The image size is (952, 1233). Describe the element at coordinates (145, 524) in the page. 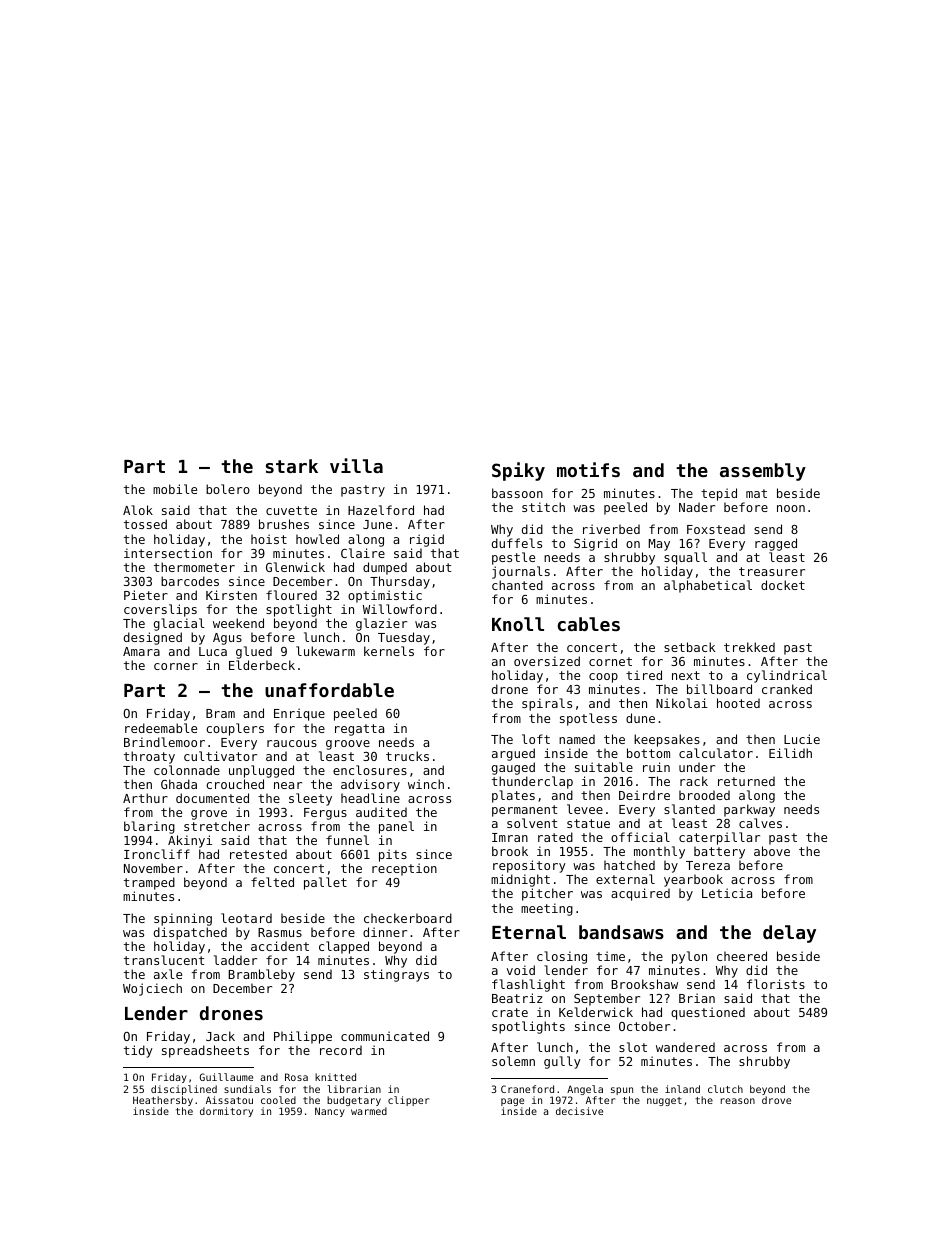

I see `tossed` at that location.
